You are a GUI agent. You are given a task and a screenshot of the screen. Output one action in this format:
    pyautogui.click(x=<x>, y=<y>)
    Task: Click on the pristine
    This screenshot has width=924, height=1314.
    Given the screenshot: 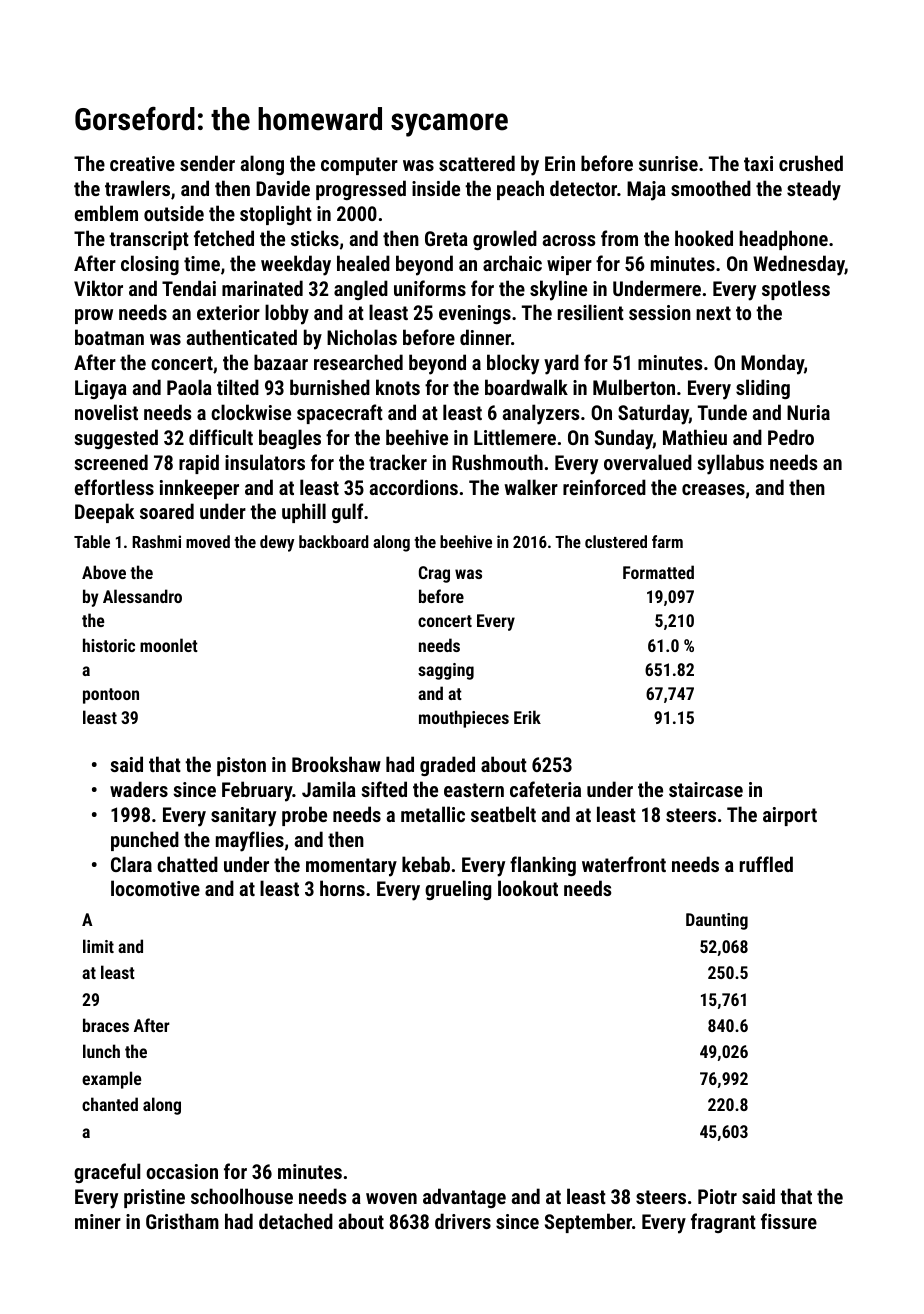 What is the action you would take?
    pyautogui.click(x=154, y=1198)
